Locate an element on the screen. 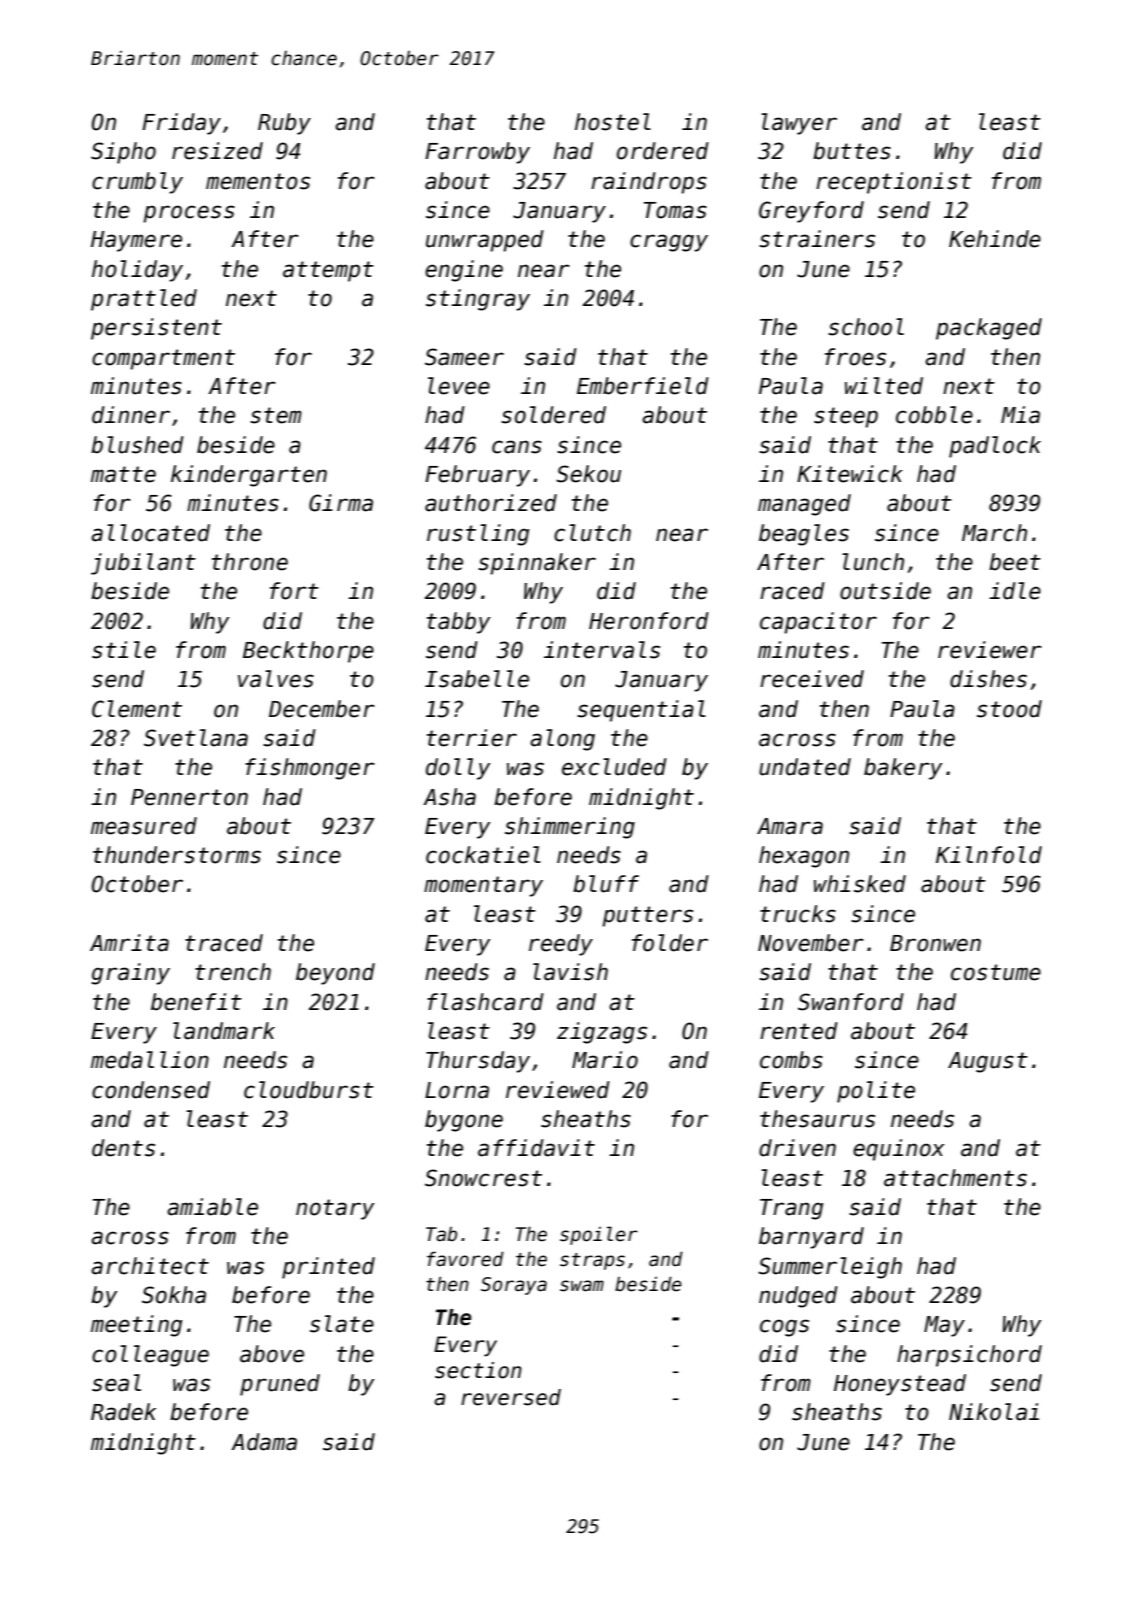 Image resolution: width=1133 pixels, height=1602 pixels. Honeystead is located at coordinates (900, 1385).
